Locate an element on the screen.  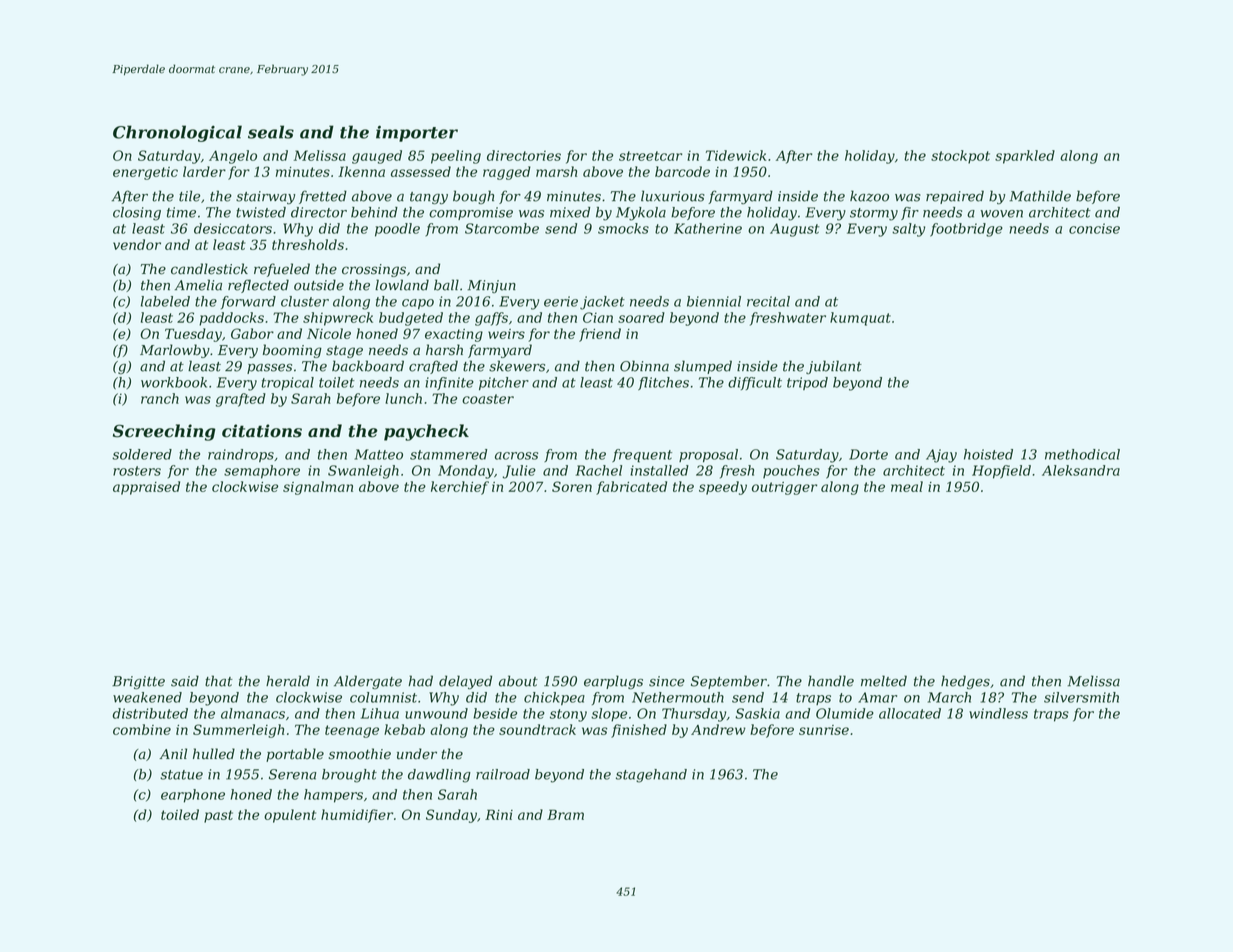
sparkled is located at coordinates (1025, 157).
